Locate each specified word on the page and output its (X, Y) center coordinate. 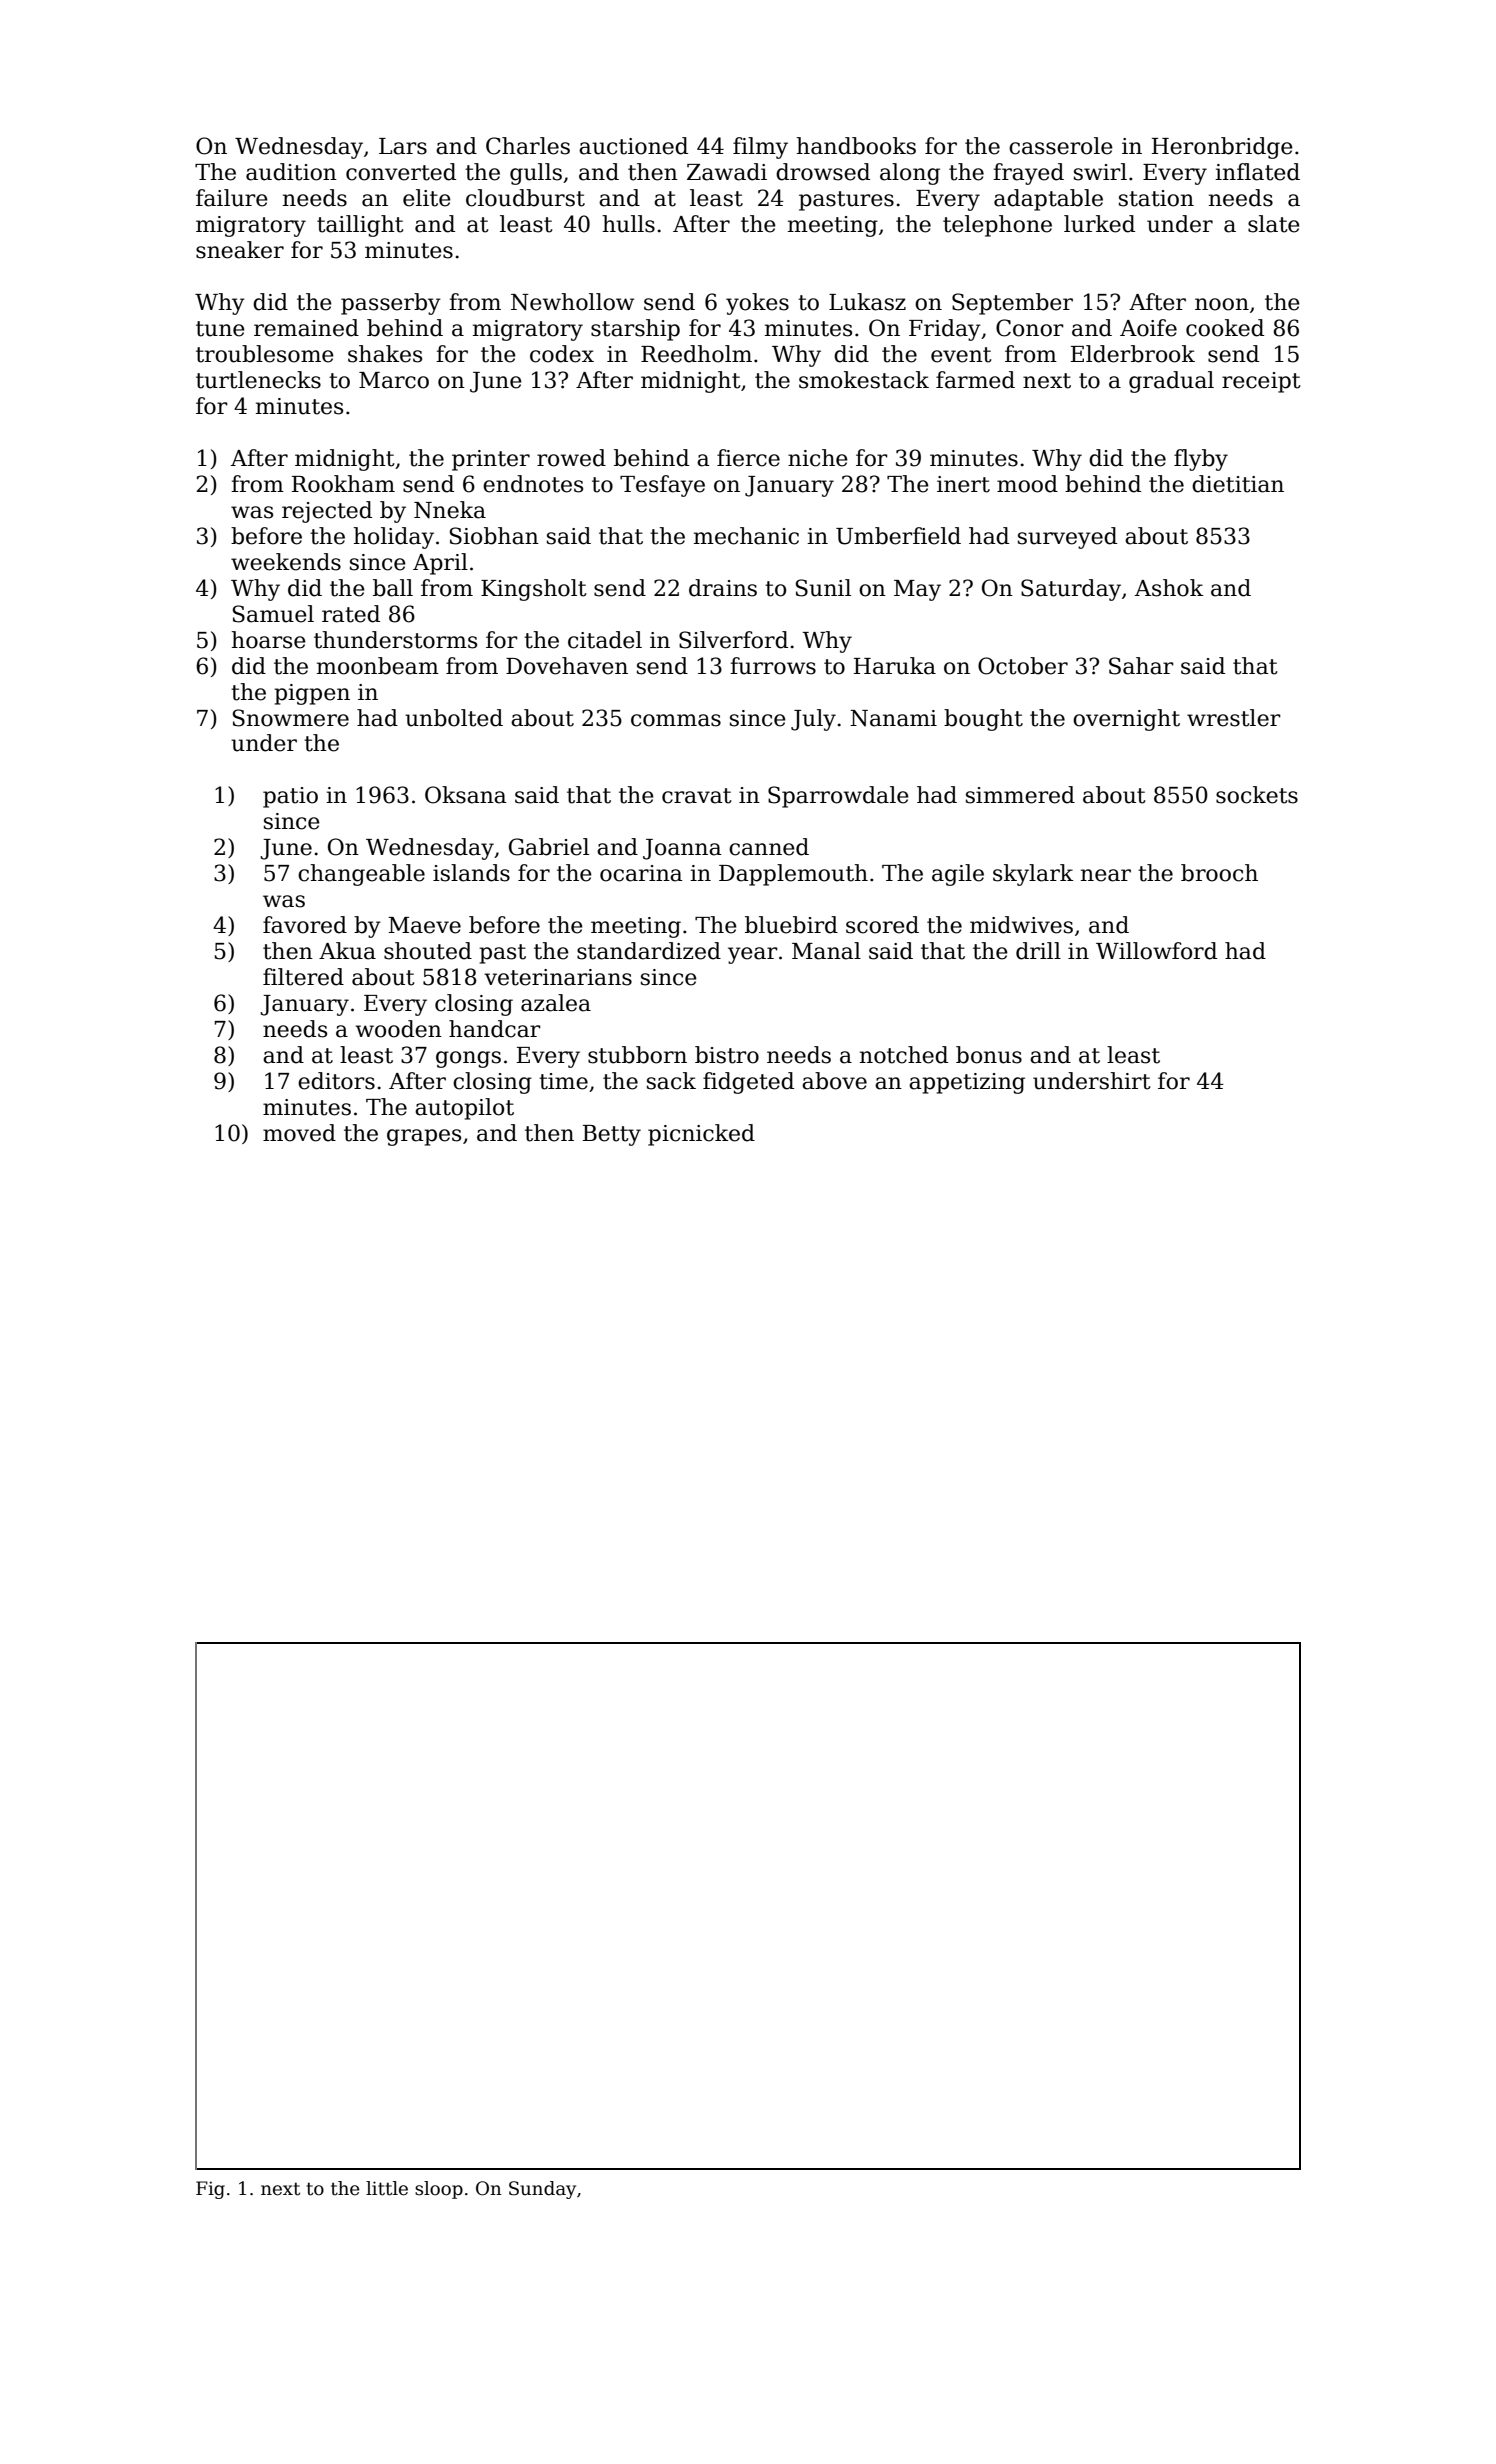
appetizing (967, 1083)
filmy (760, 148)
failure (232, 198)
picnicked (701, 1135)
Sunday (542, 2190)
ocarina (641, 873)
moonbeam (378, 666)
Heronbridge (1222, 148)
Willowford (1156, 951)
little (387, 2188)
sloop (439, 2190)
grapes (424, 1137)
